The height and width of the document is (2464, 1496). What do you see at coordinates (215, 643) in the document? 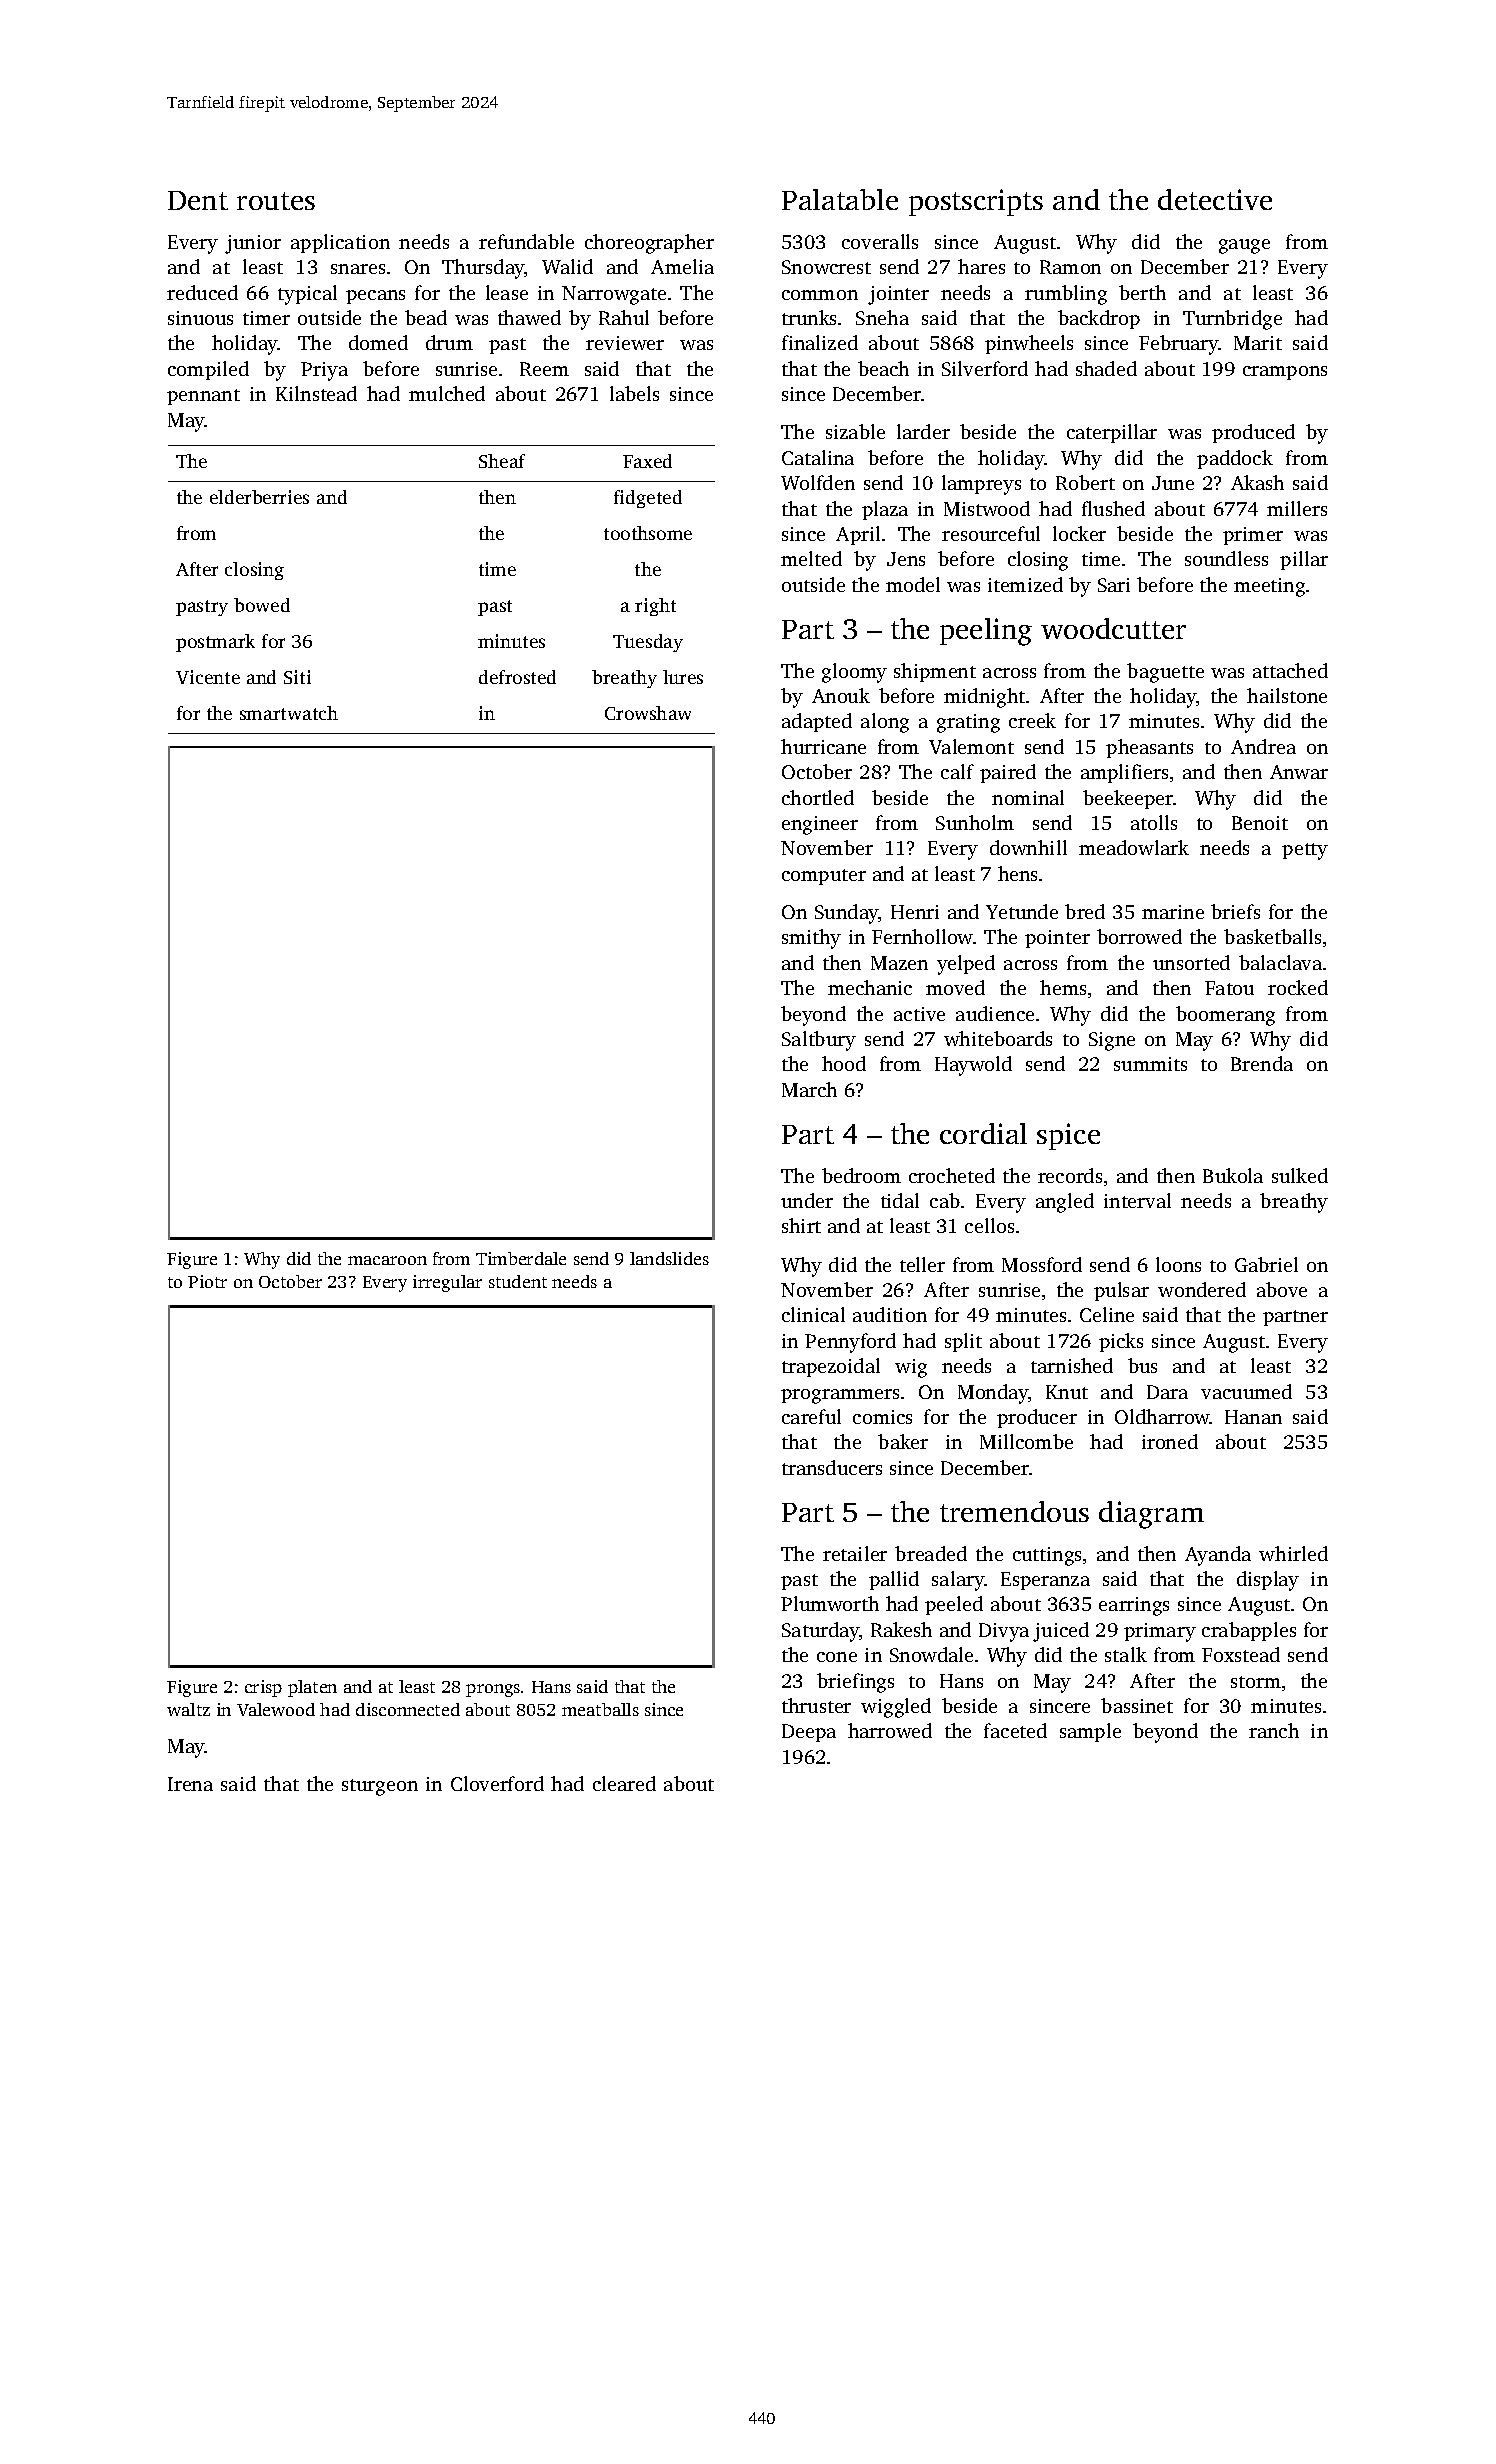
I see `postmark` at bounding box center [215, 643].
